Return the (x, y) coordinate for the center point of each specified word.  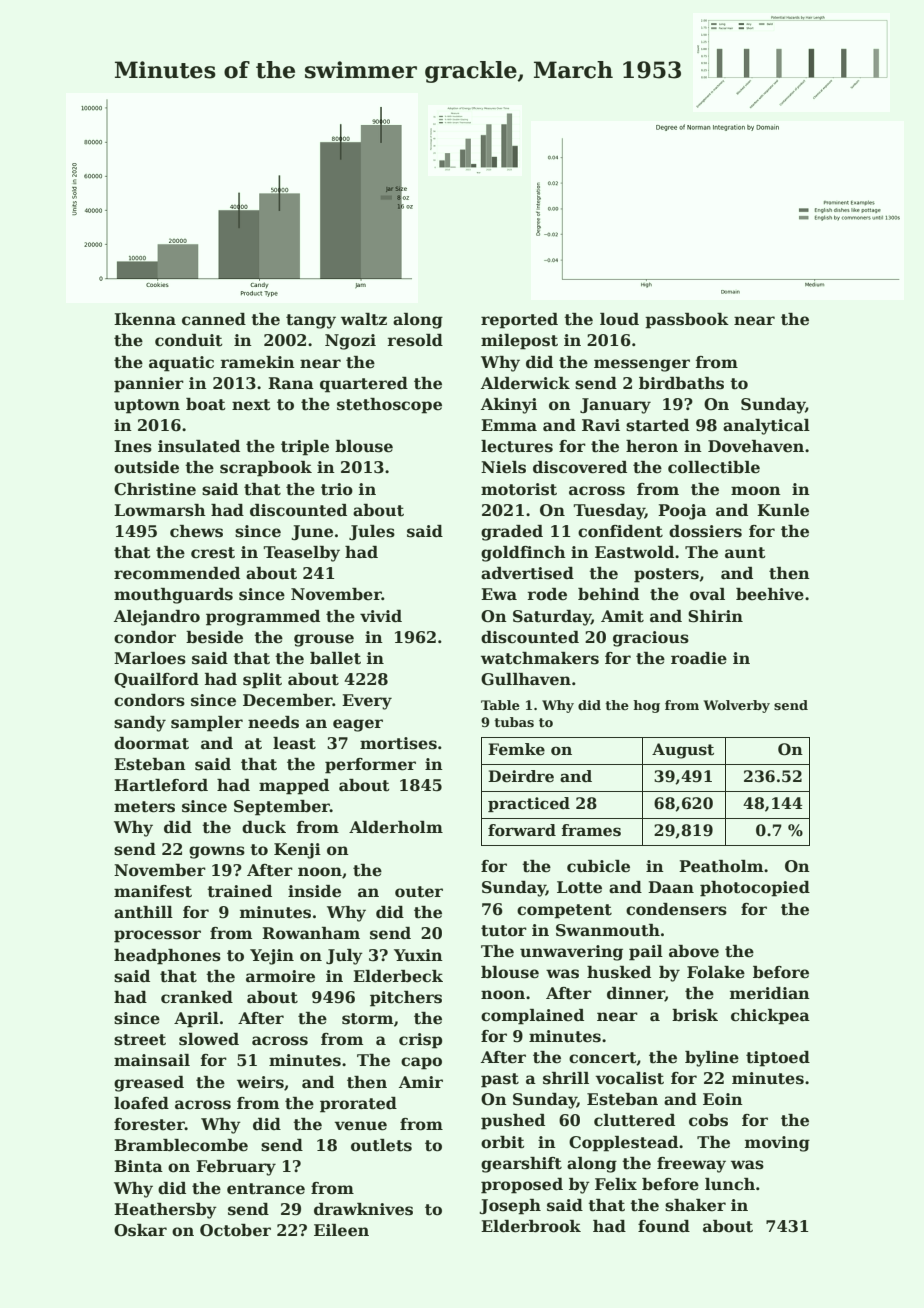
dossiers (705, 531)
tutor (504, 931)
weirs (260, 1082)
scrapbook (266, 469)
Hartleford (161, 785)
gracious (651, 639)
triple (305, 448)
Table (500, 705)
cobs (708, 1120)
